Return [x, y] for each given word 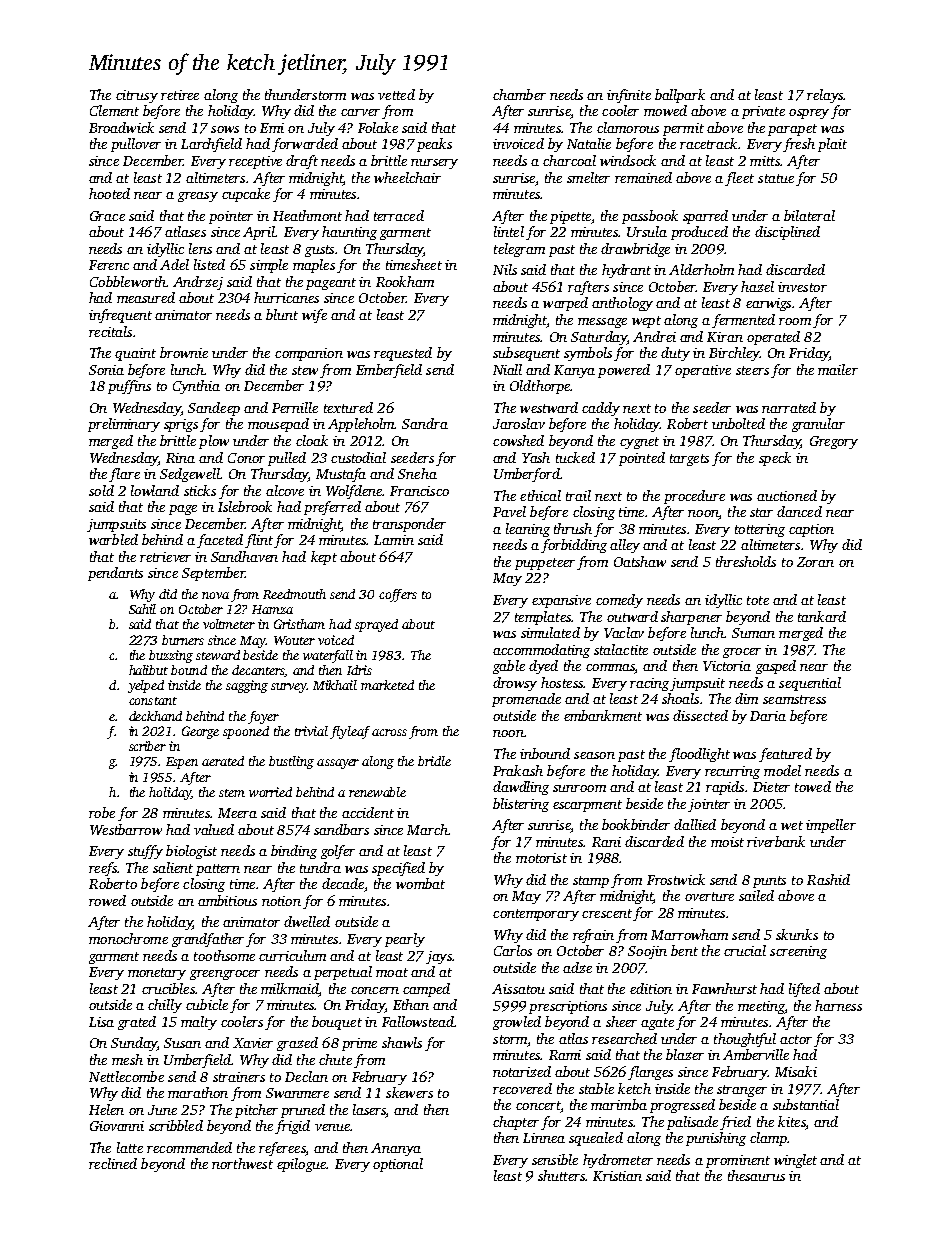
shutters [561, 1175]
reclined [113, 1163]
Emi [272, 128]
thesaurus [756, 1175]
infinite [629, 96]
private [763, 112]
